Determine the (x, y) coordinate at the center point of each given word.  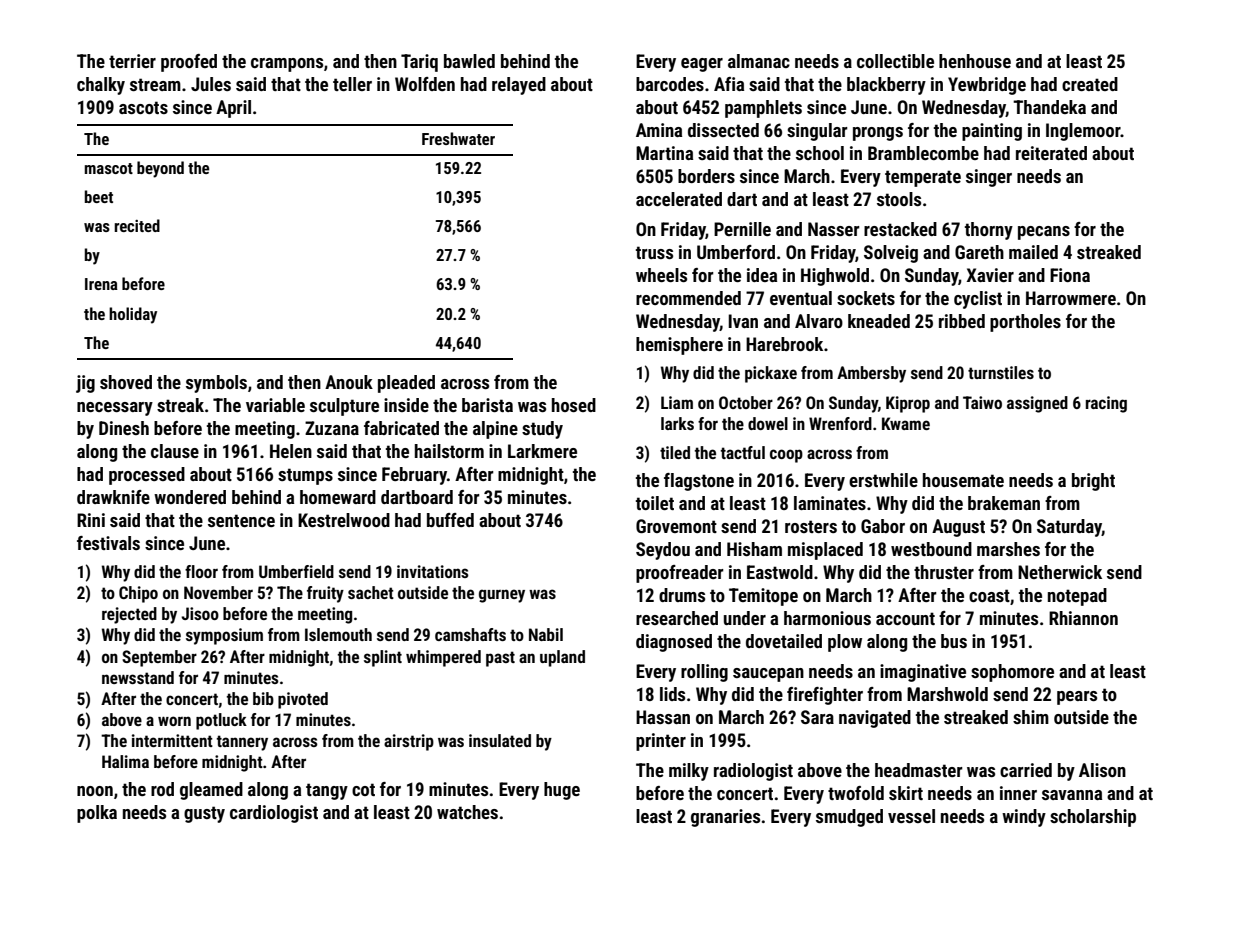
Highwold (835, 277)
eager (702, 65)
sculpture (344, 407)
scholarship (1093, 818)
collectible (895, 61)
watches (467, 812)
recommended (688, 298)
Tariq (419, 63)
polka (97, 814)
